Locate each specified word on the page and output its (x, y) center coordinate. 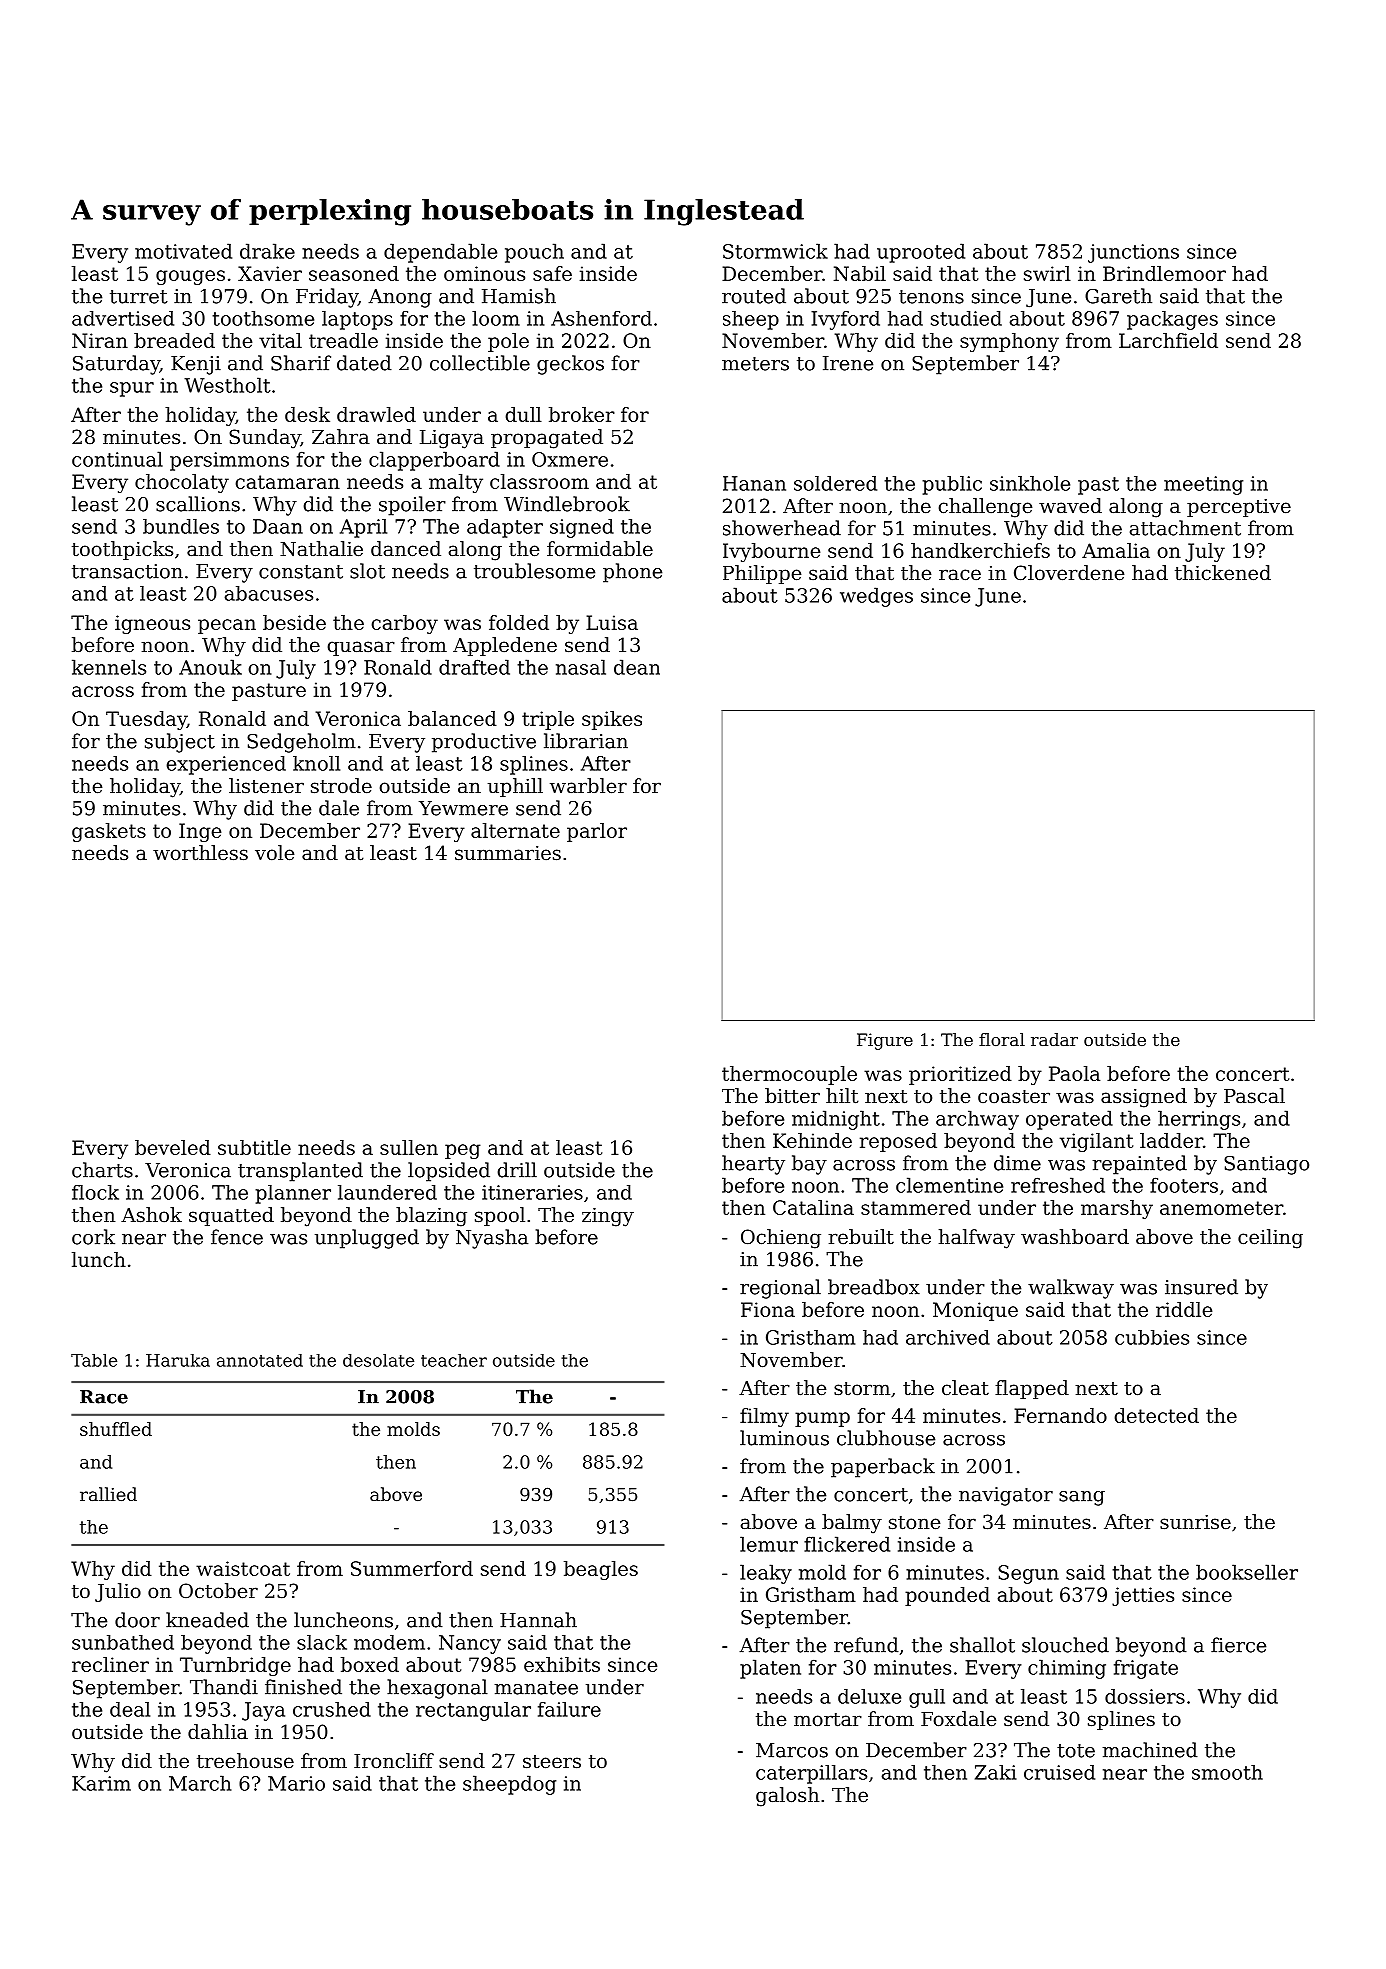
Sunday (265, 439)
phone (632, 573)
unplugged (367, 1239)
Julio (118, 1592)
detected (1156, 1415)
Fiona (768, 1309)
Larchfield (1168, 340)
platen (770, 1669)
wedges (876, 597)
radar (1054, 1039)
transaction (127, 571)
